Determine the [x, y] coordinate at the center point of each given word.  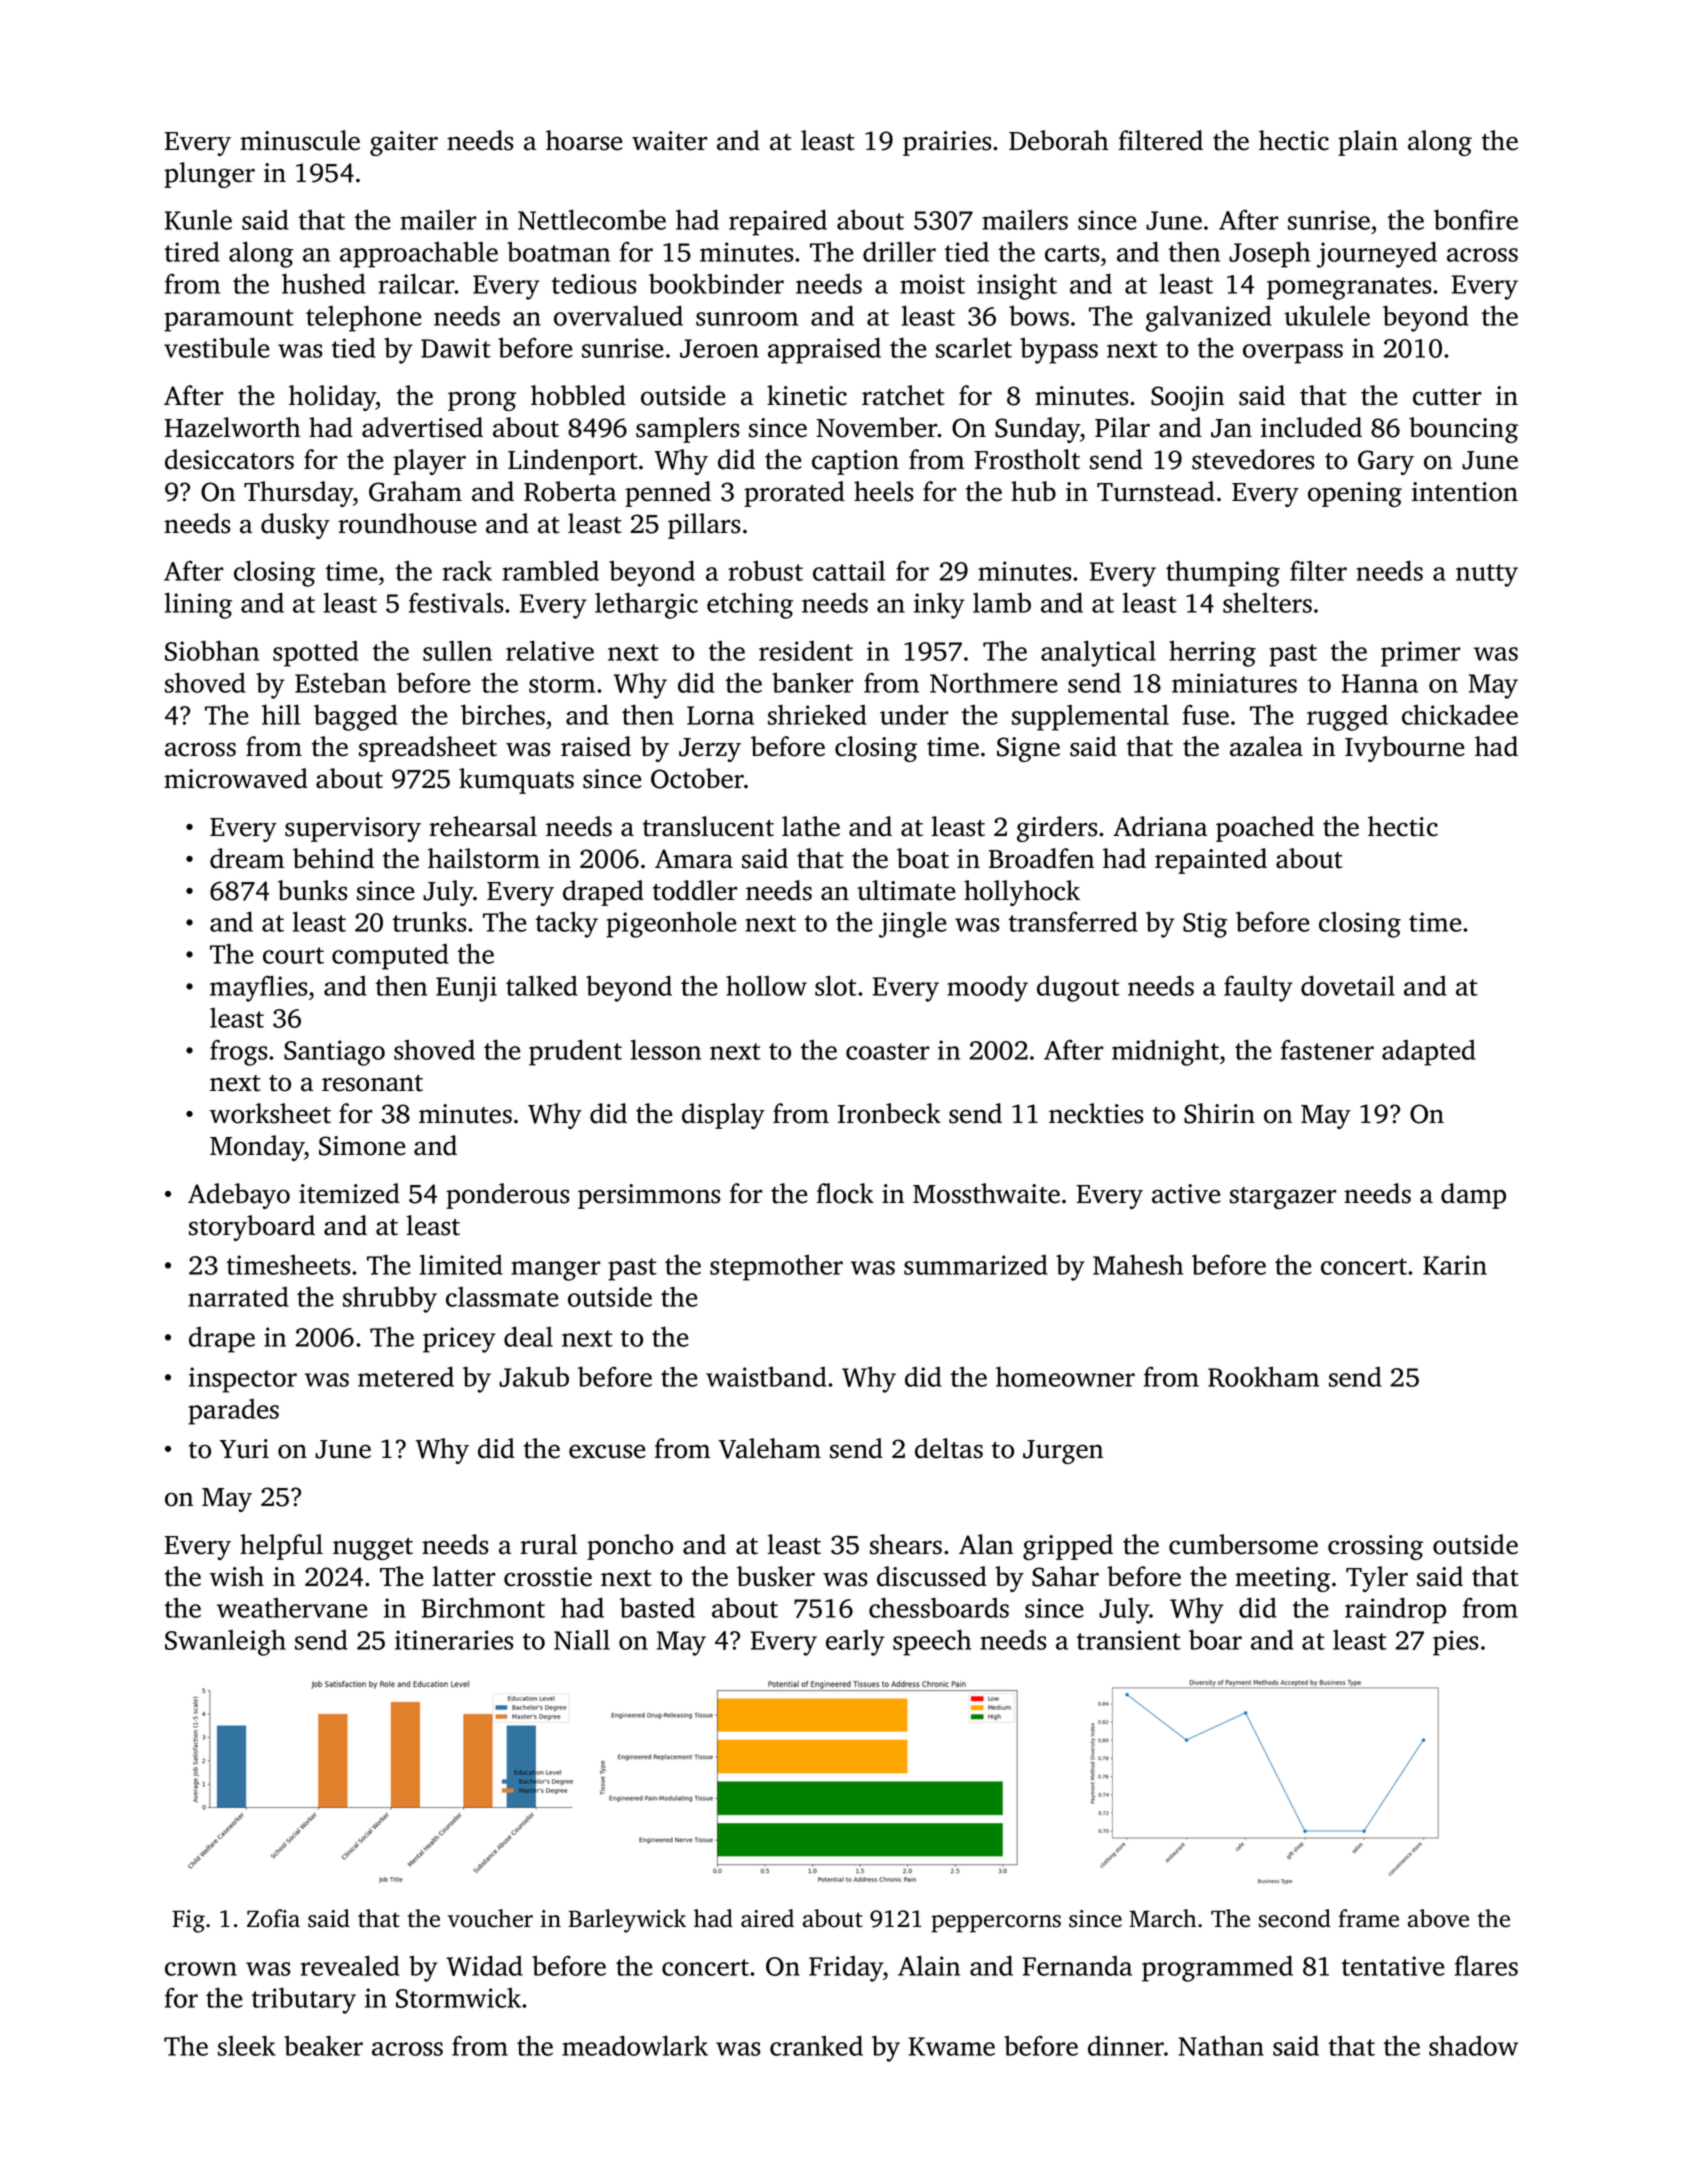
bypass [1059, 350]
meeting [1282, 1579]
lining [198, 605]
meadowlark [635, 2045]
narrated [238, 1297]
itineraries [454, 1640]
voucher [490, 1918]
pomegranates [1349, 288]
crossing [1375, 1547]
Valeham [770, 1448]
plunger [209, 175]
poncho [630, 1547]
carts [1072, 253]
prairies [947, 143]
